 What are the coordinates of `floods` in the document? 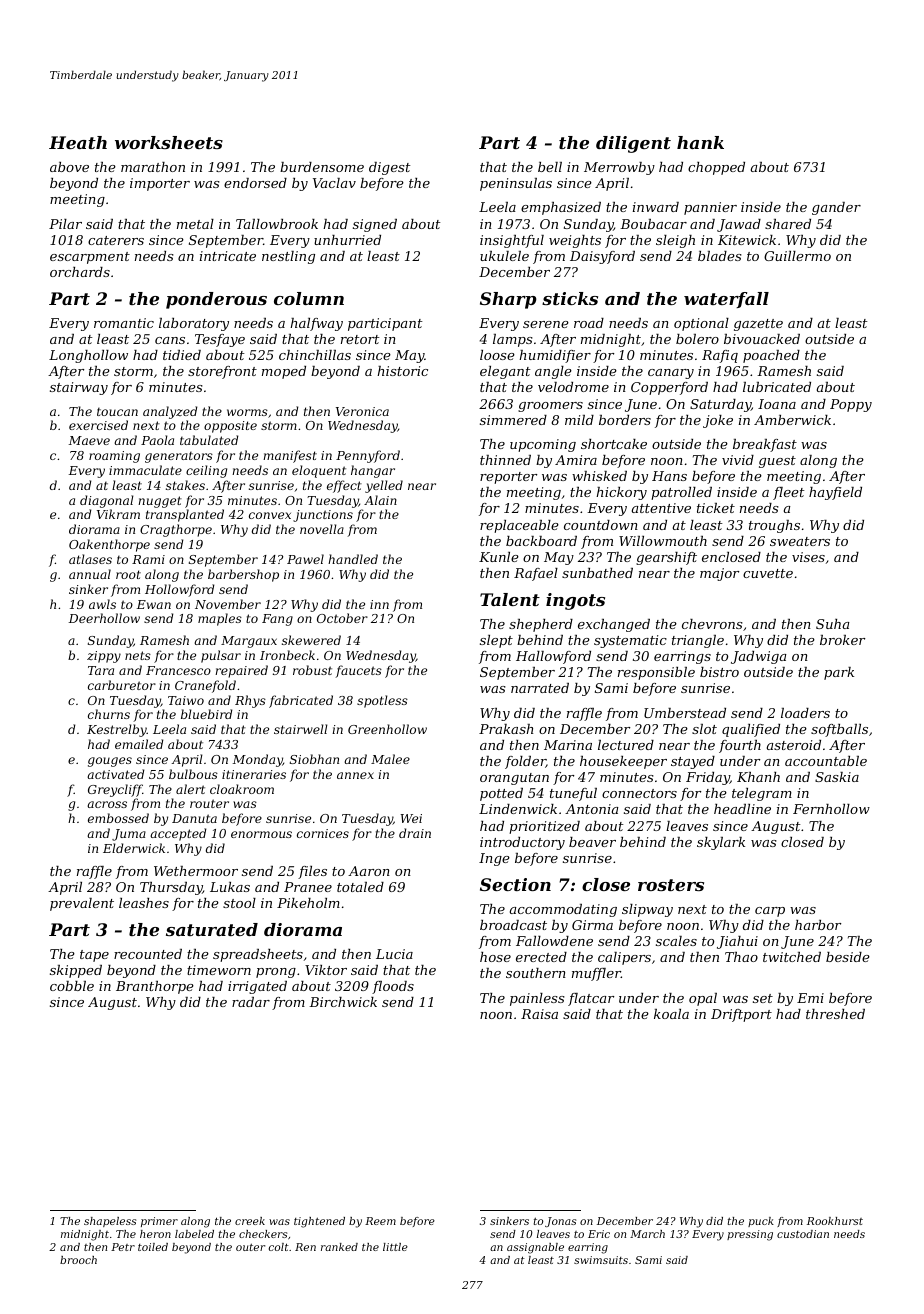 It's located at (393, 987).
